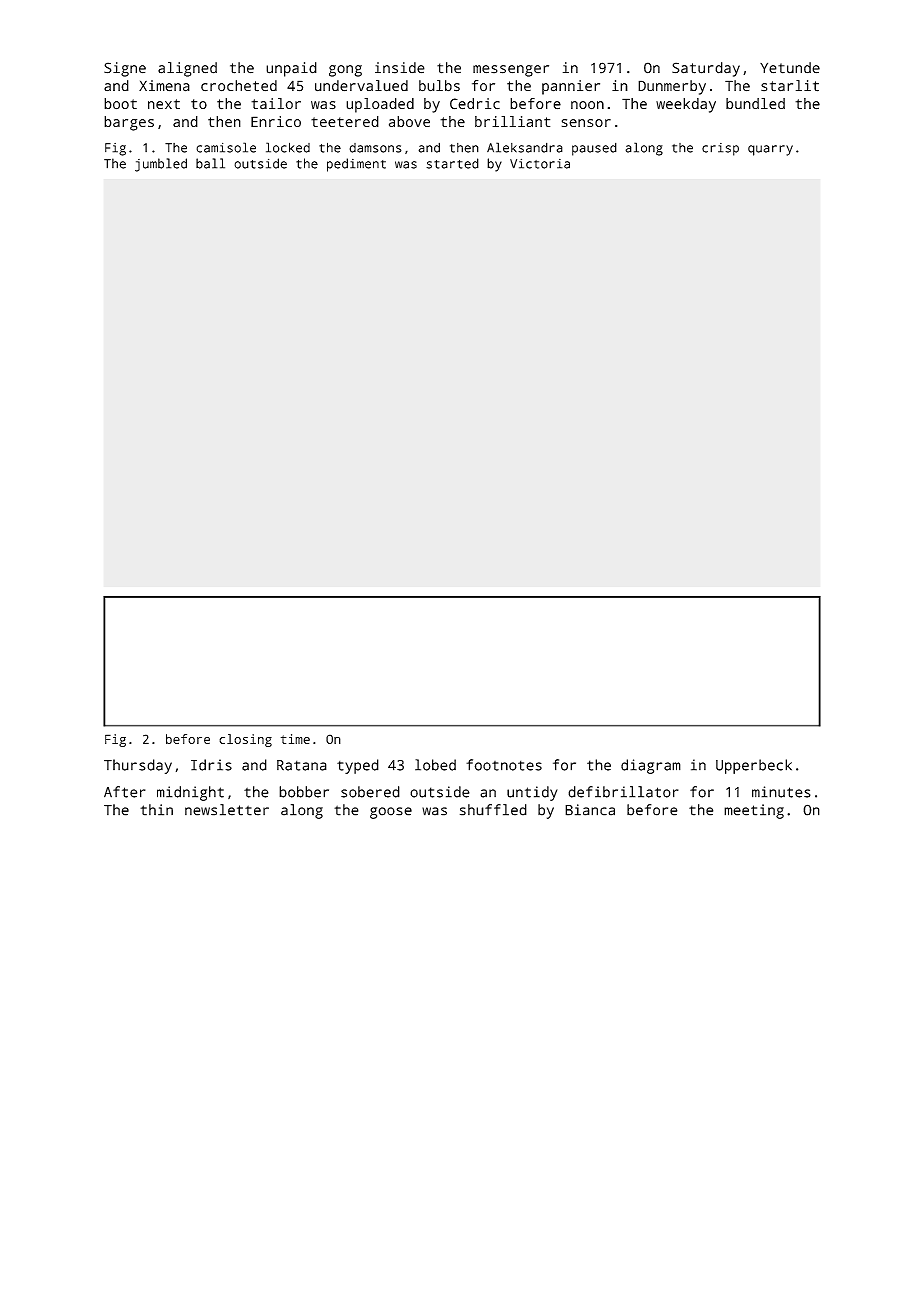  What do you see at coordinates (356, 165) in the image?
I see `pediment` at bounding box center [356, 165].
